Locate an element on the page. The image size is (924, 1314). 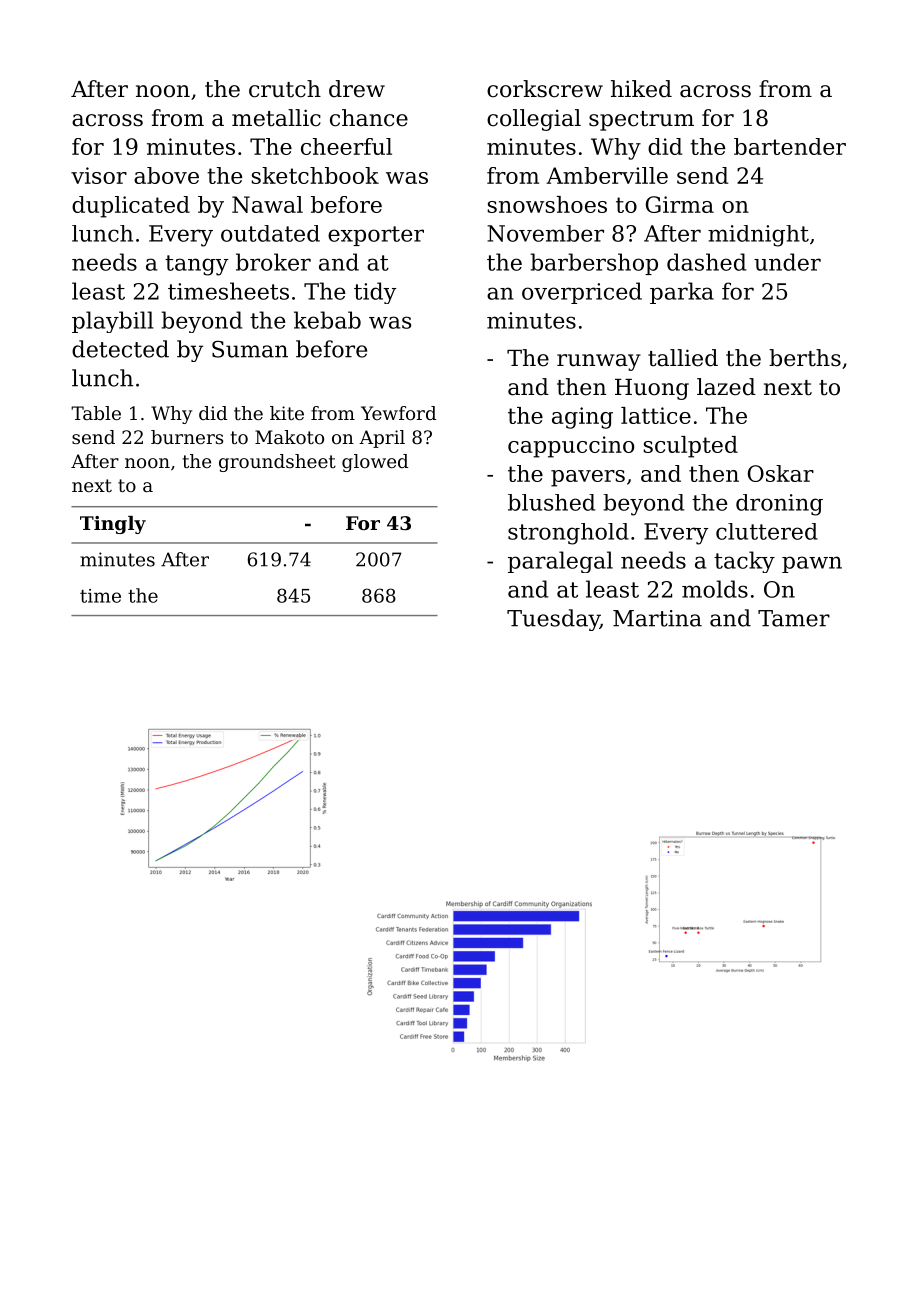
barbershop is located at coordinates (594, 264).
